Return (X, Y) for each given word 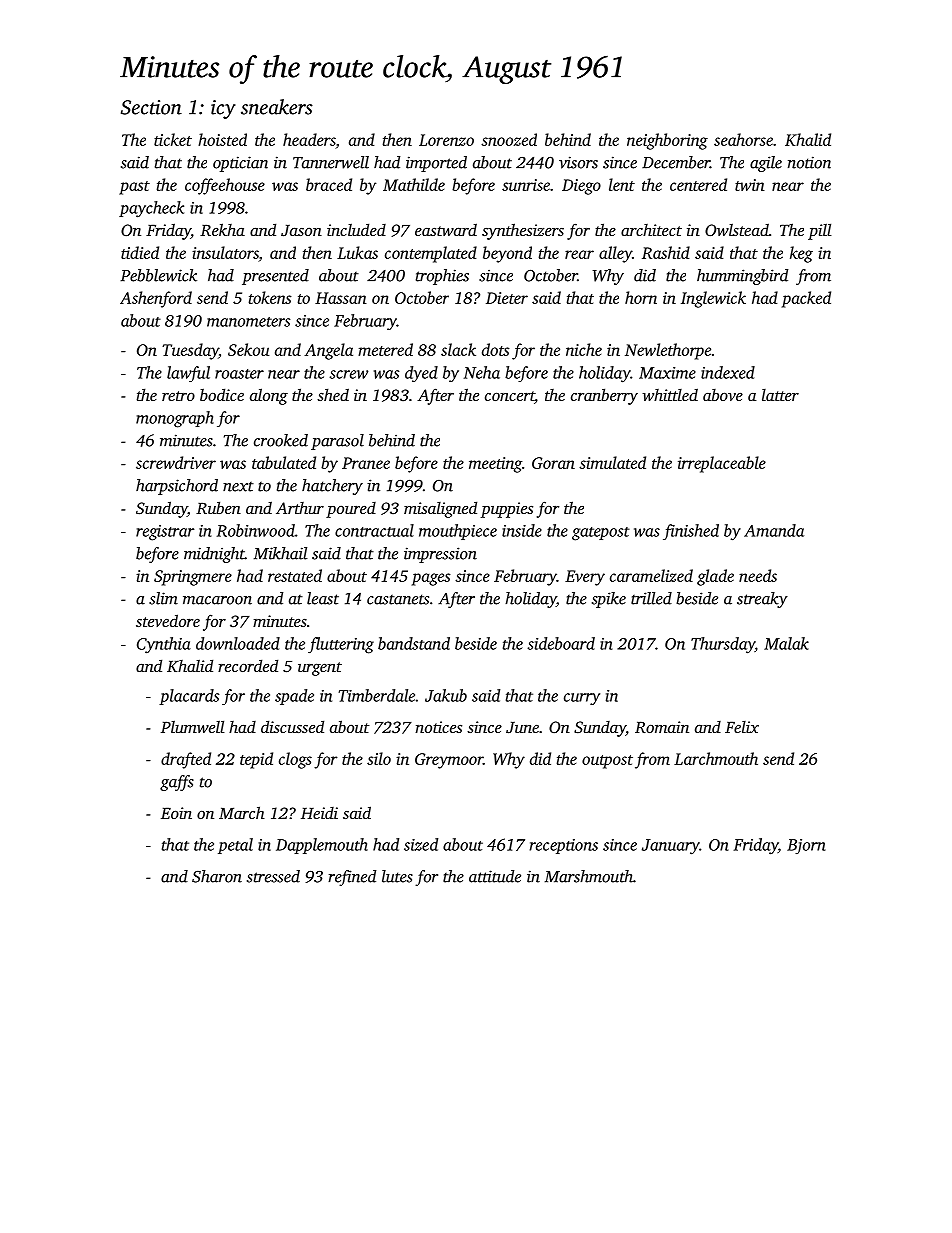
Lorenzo (446, 140)
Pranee (366, 463)
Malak (786, 643)
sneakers (277, 107)
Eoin (176, 813)
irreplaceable (722, 464)
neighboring (667, 141)
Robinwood (256, 530)
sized (421, 844)
